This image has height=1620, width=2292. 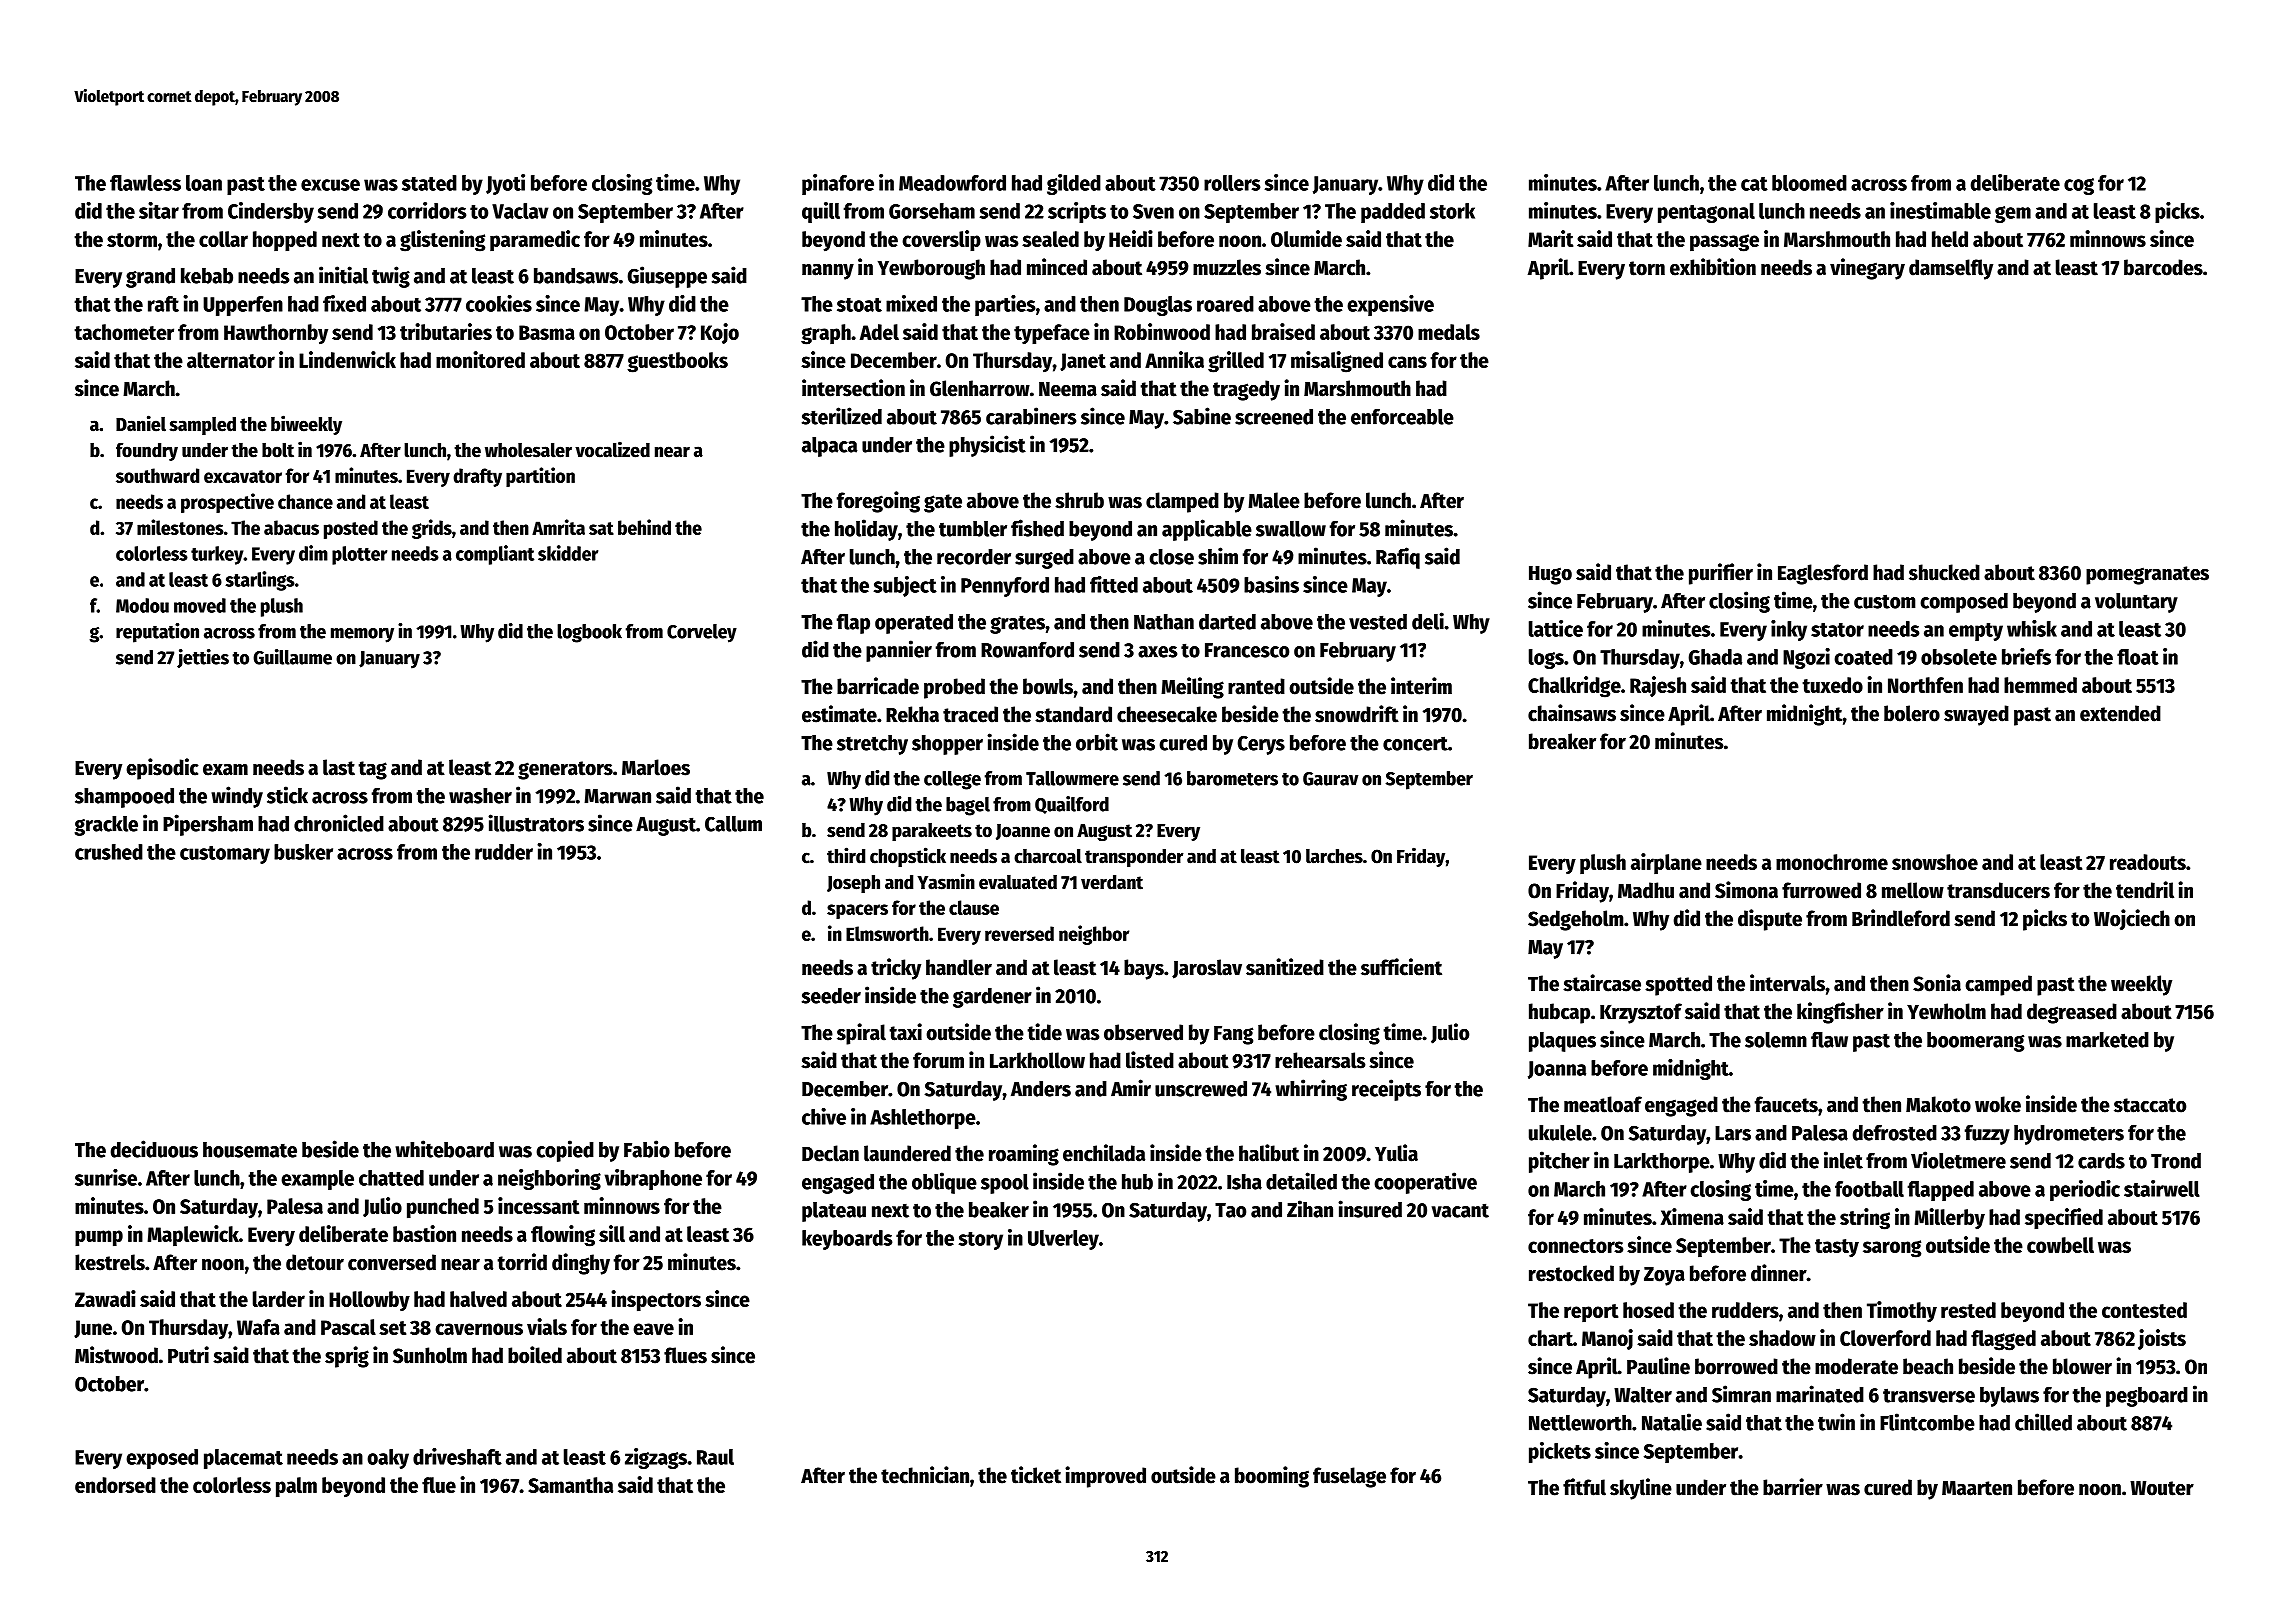 What do you see at coordinates (347, 1357) in the image?
I see `sprig` at bounding box center [347, 1357].
